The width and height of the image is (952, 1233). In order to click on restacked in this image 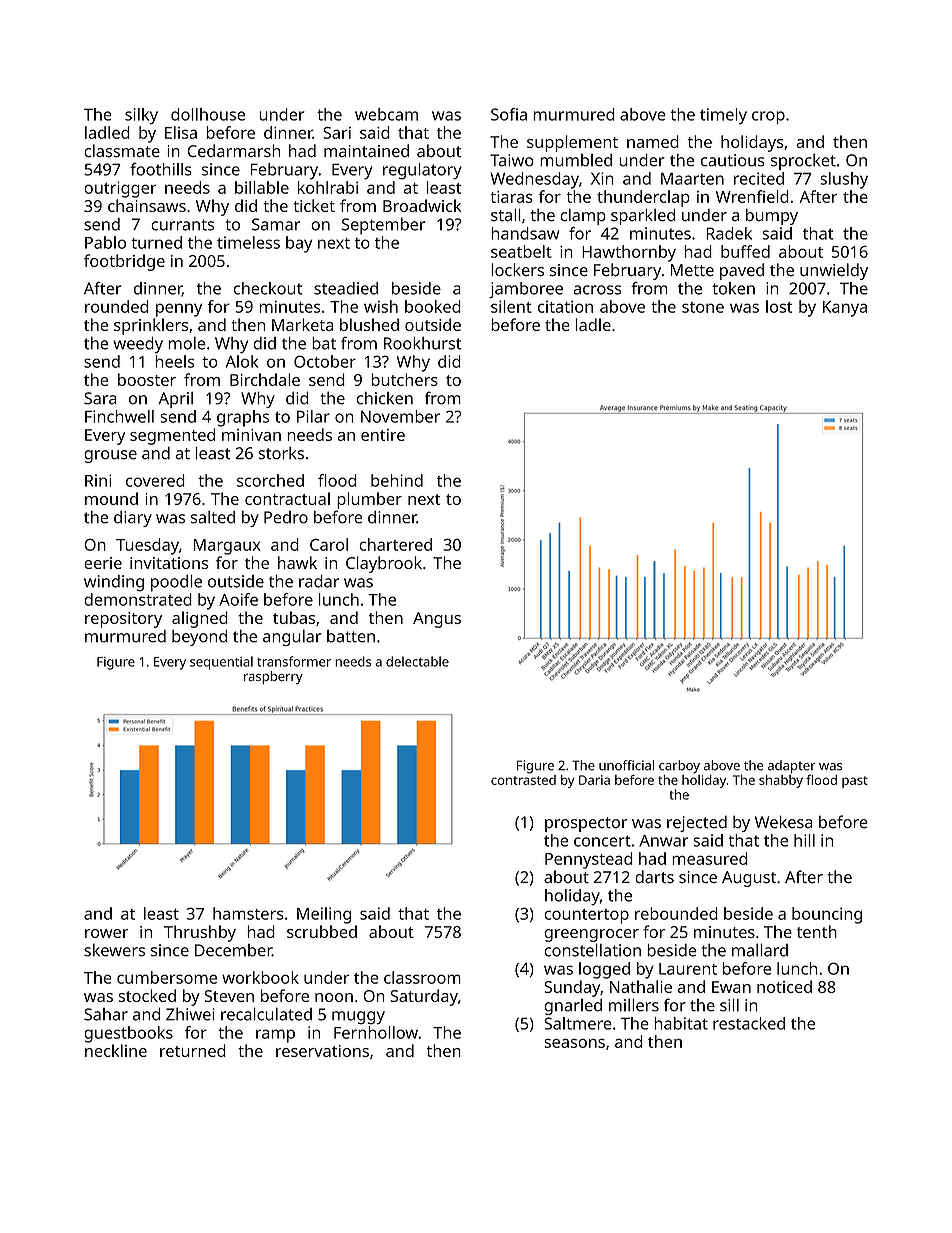, I will do `click(749, 1023)`.
